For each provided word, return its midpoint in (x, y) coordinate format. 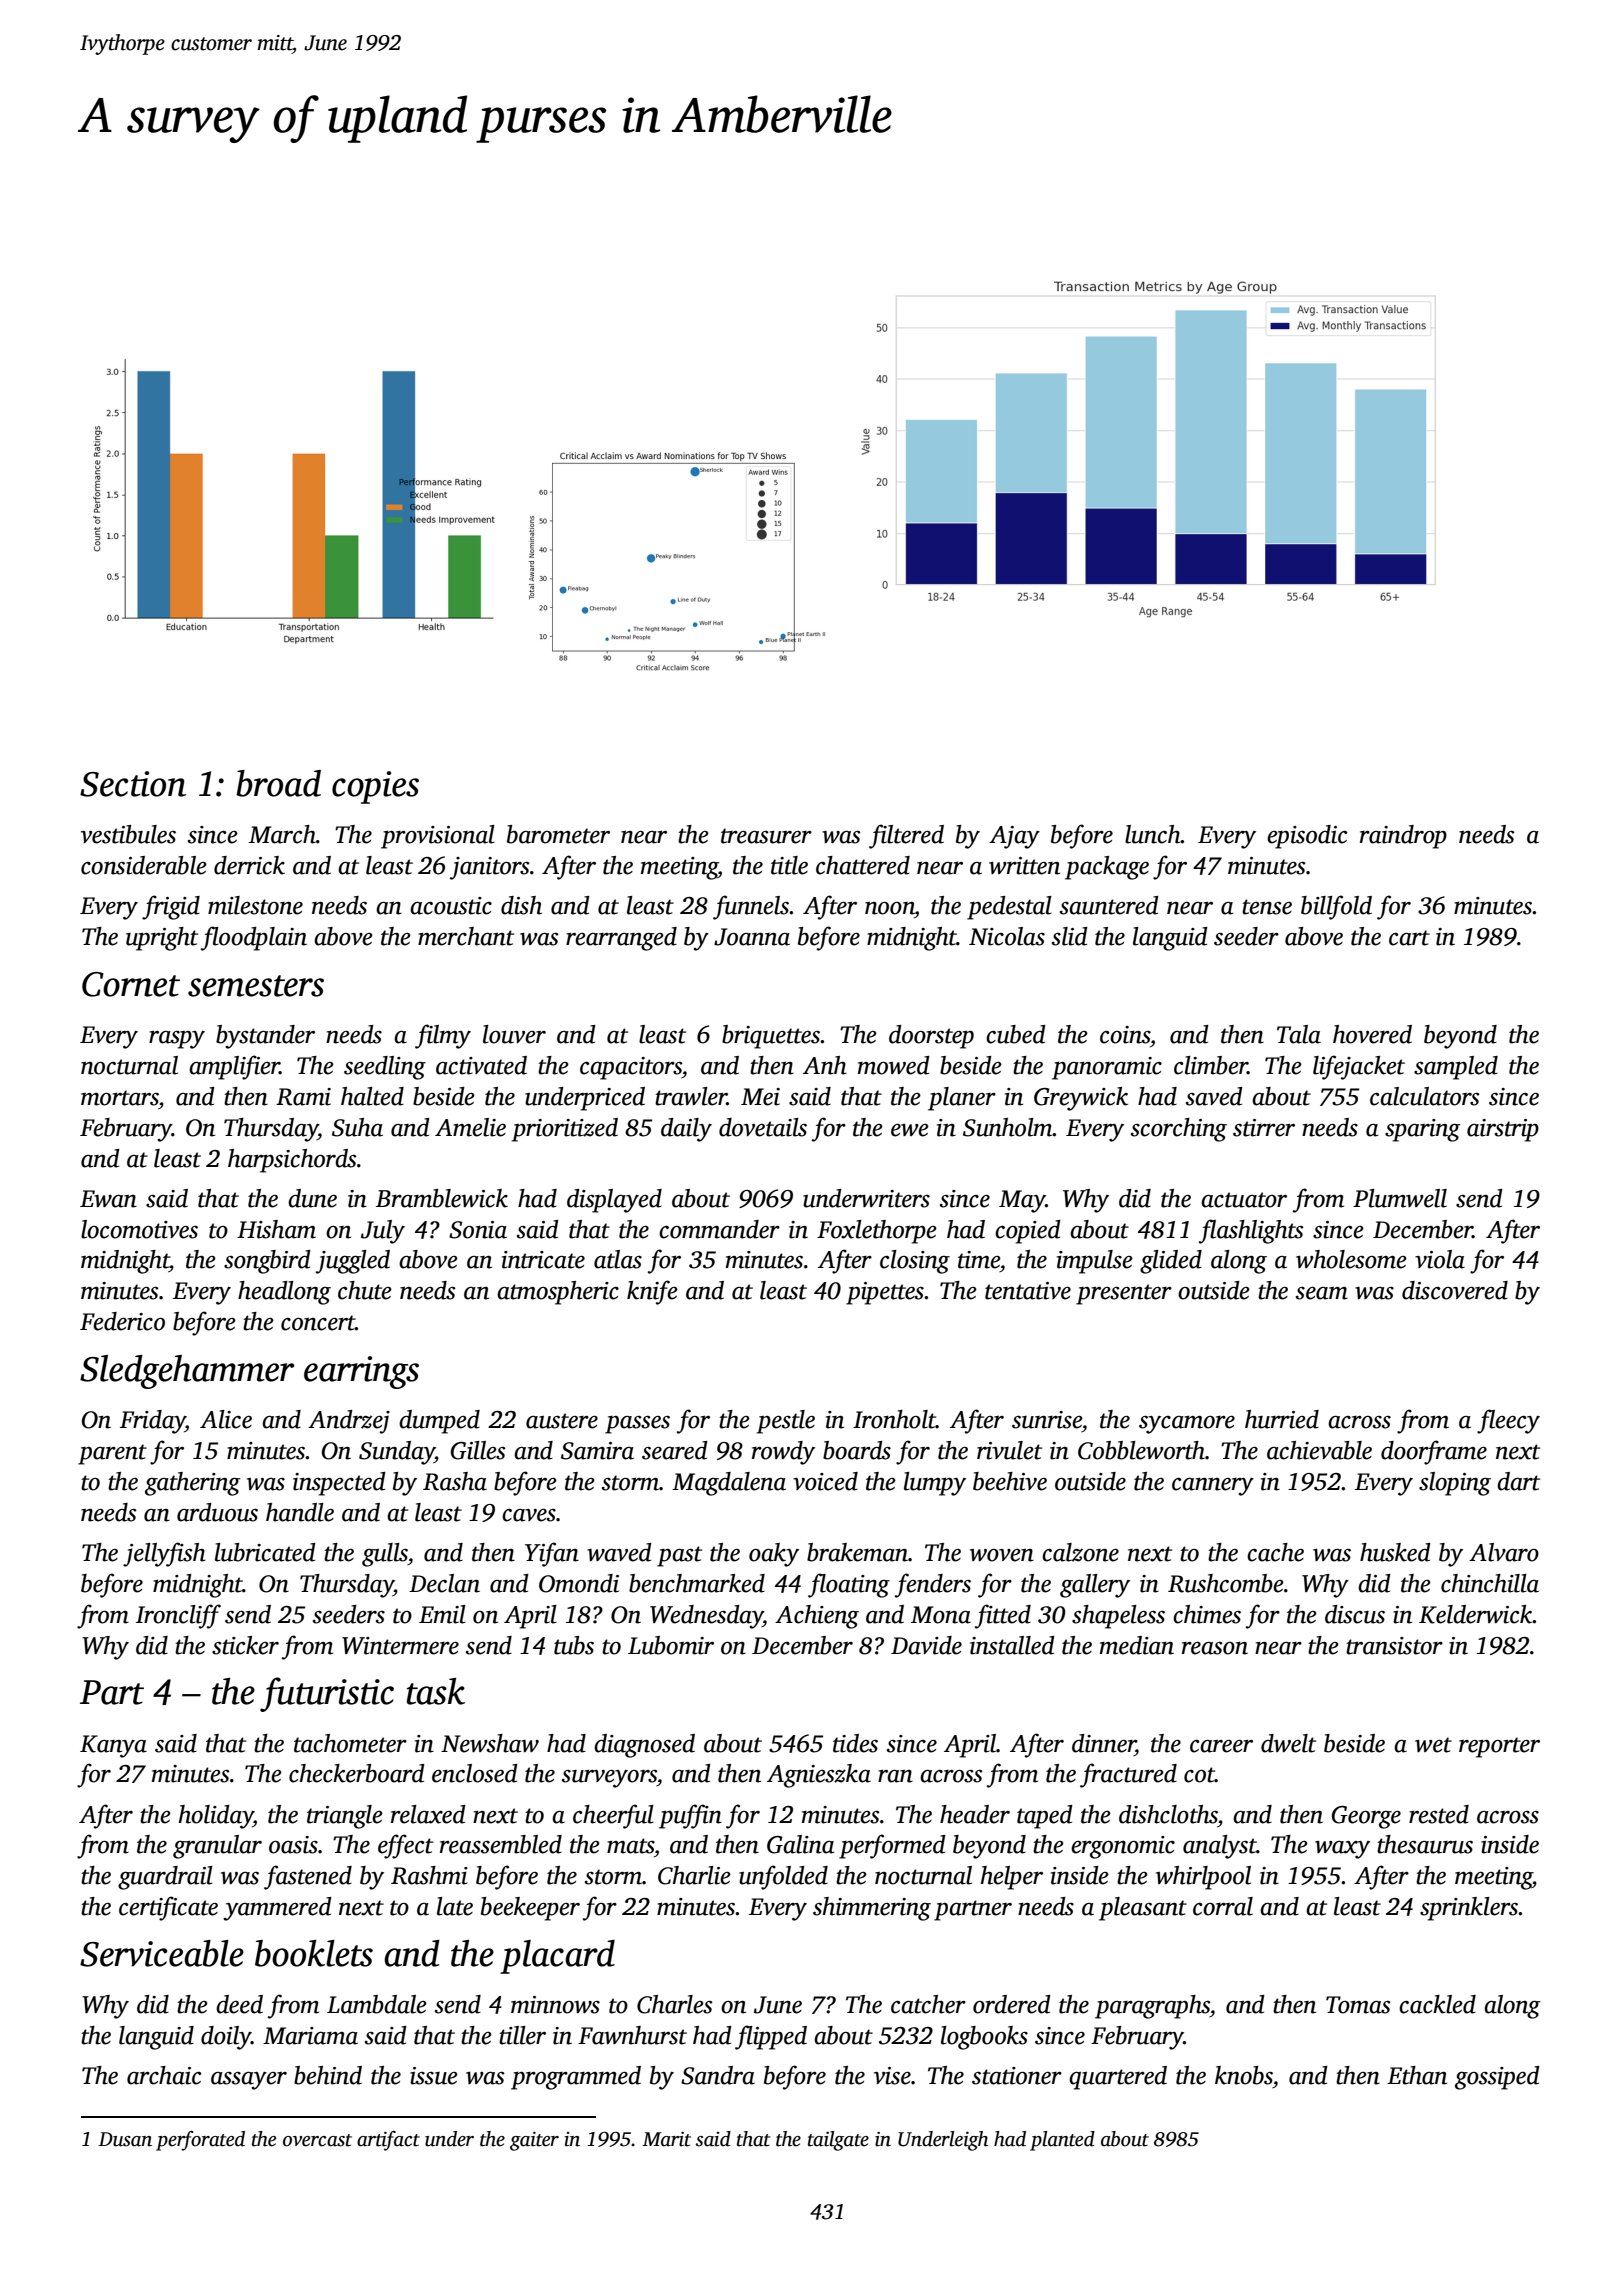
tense (1267, 907)
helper (1012, 1878)
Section (133, 784)
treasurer (766, 836)
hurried (1282, 1419)
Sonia (478, 1230)
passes (637, 1425)
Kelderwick (1476, 1614)
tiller (522, 2035)
